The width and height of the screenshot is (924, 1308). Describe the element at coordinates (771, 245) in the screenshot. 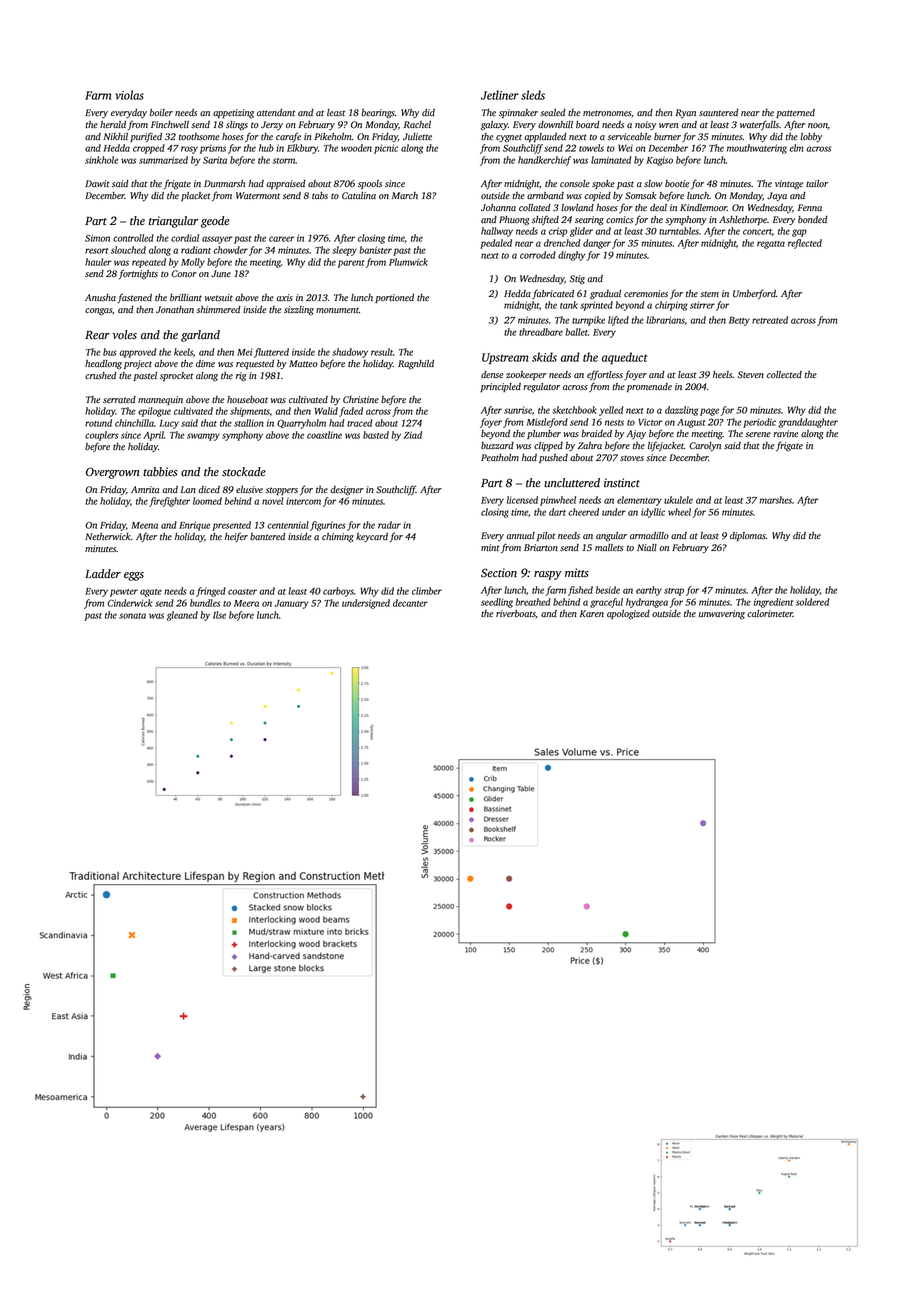

I see `regatta` at that location.
